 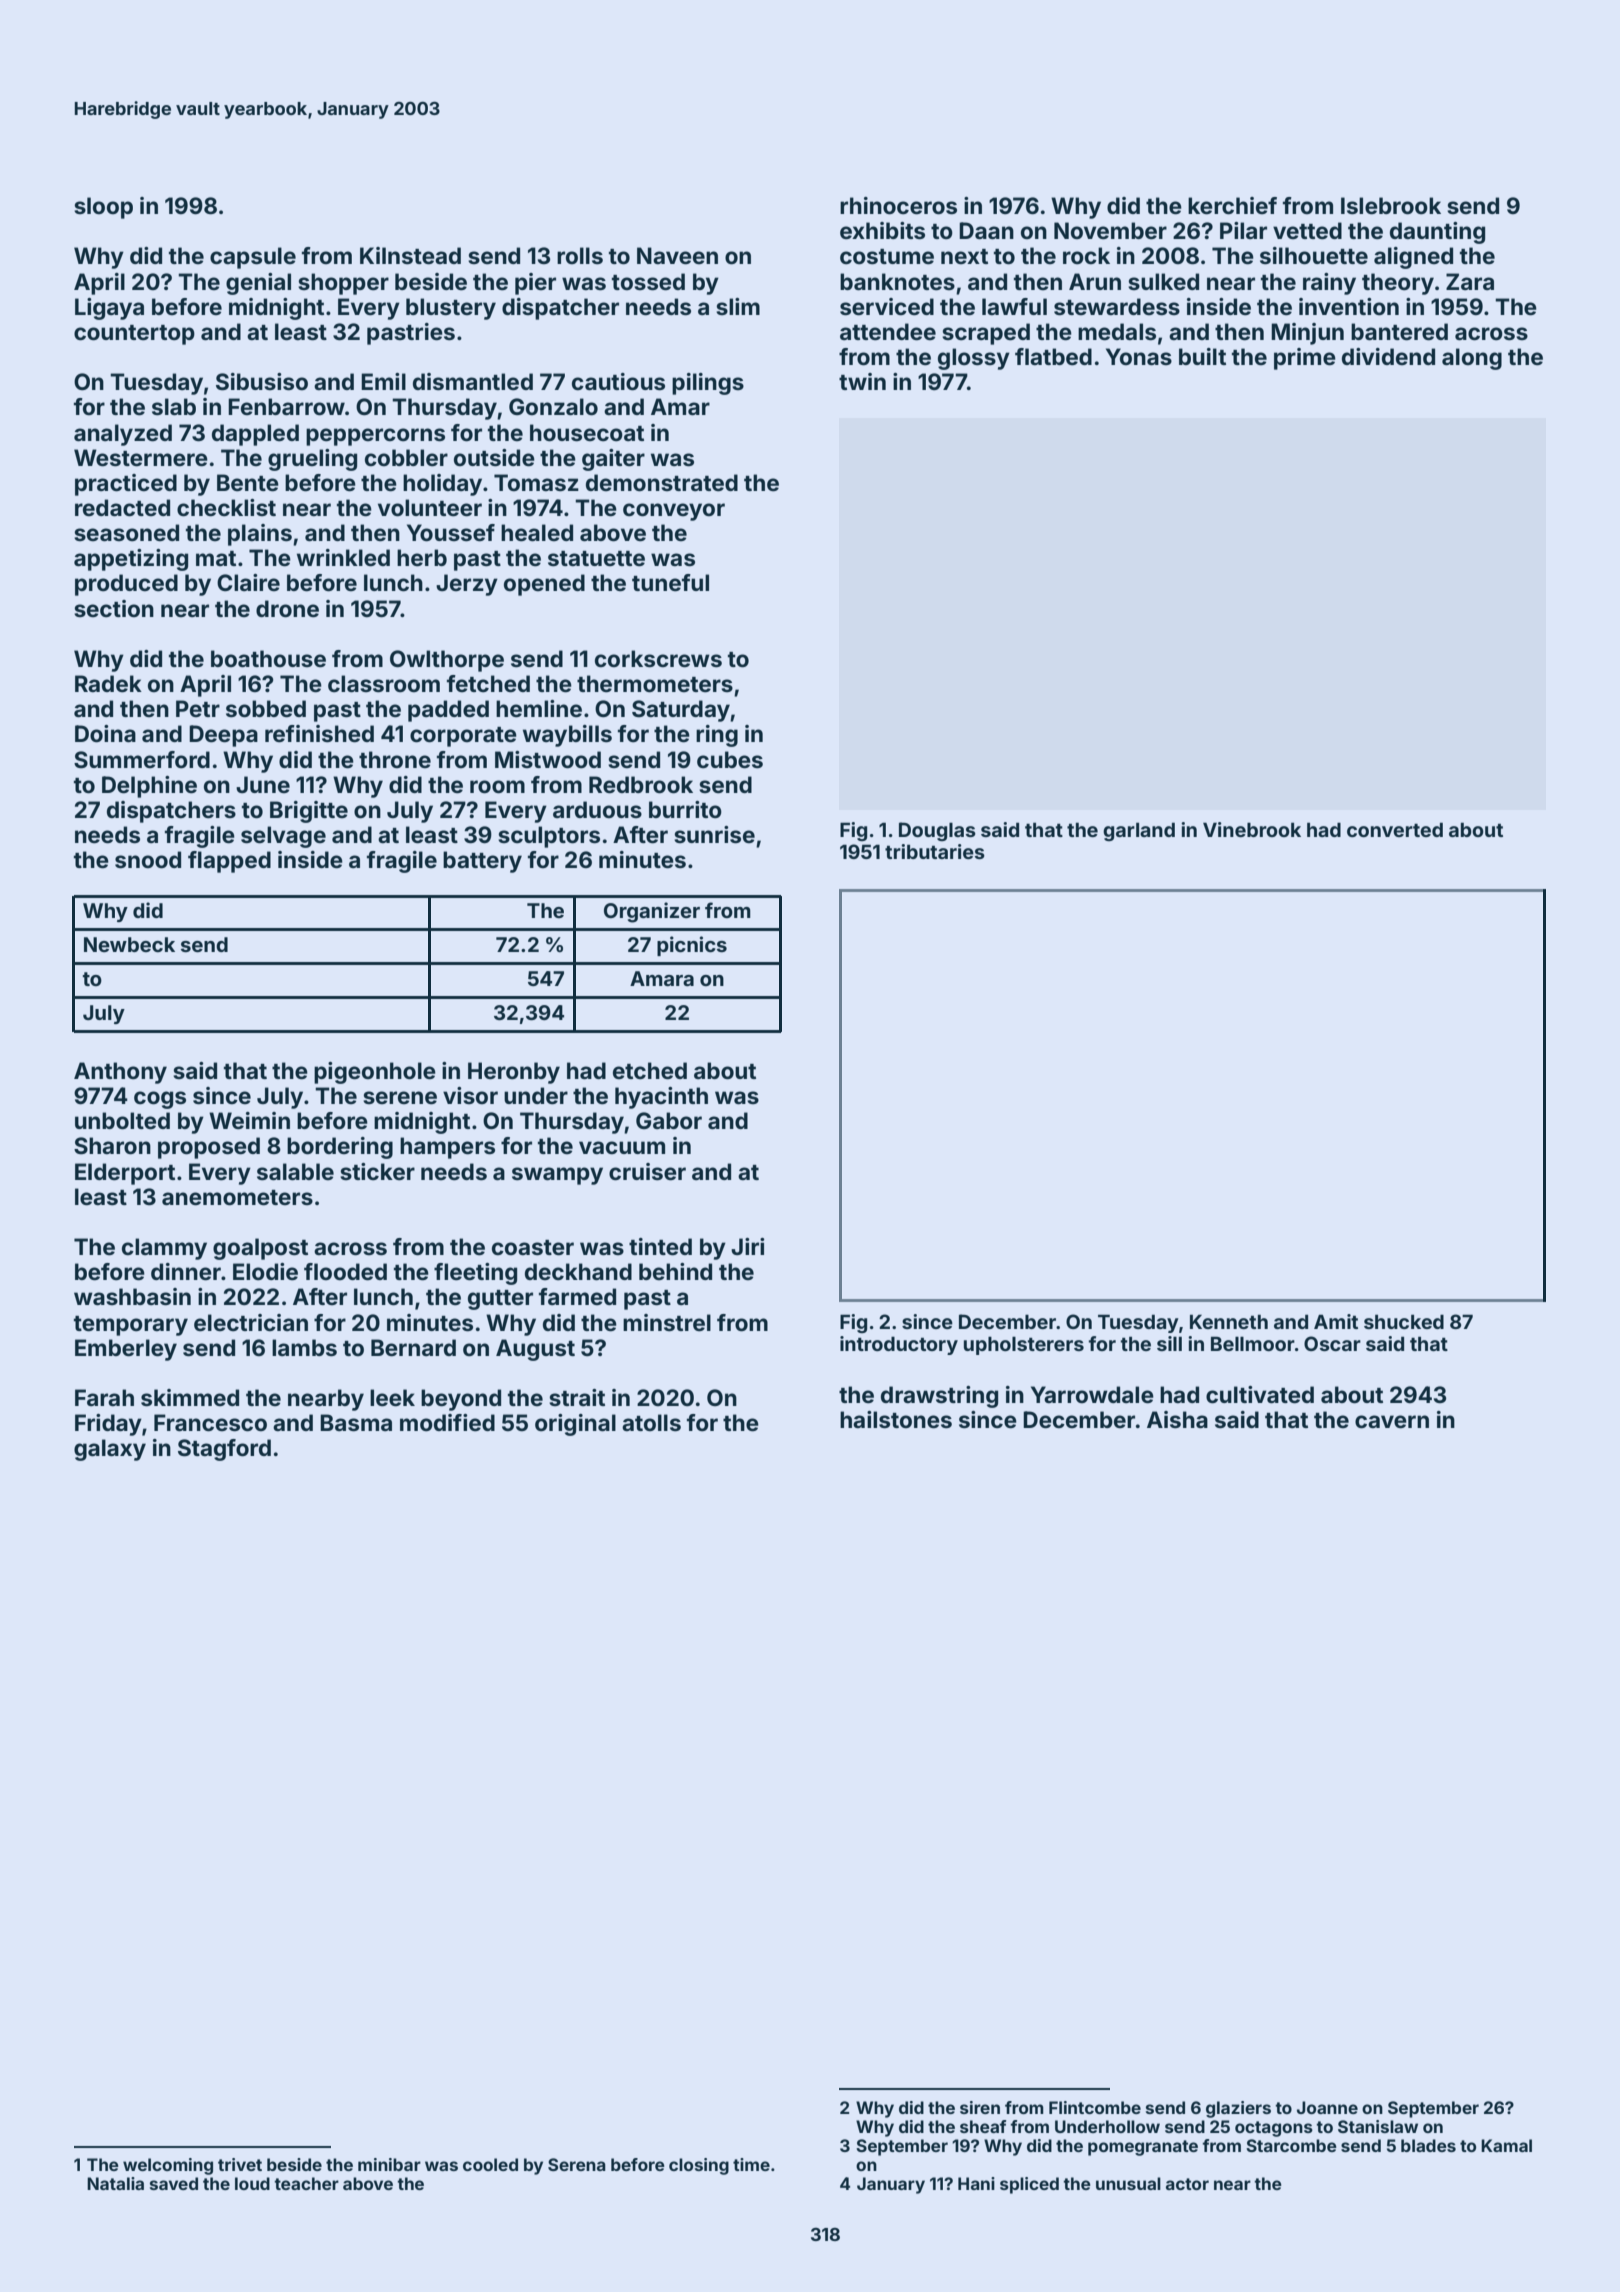 What do you see at coordinates (1232, 205) in the page?
I see `kerchief` at bounding box center [1232, 205].
